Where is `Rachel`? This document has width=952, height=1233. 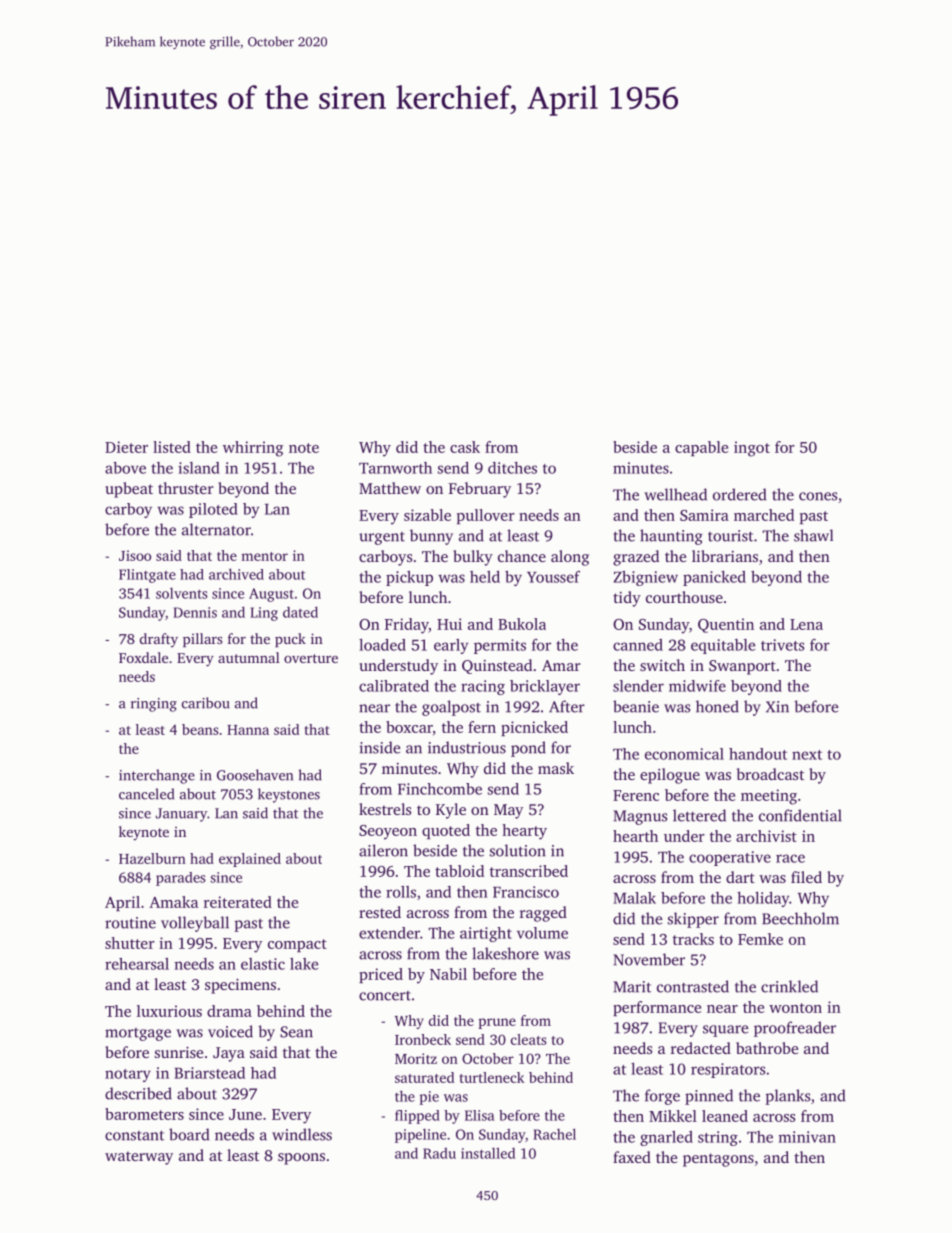 Rachel is located at coordinates (554, 1134).
